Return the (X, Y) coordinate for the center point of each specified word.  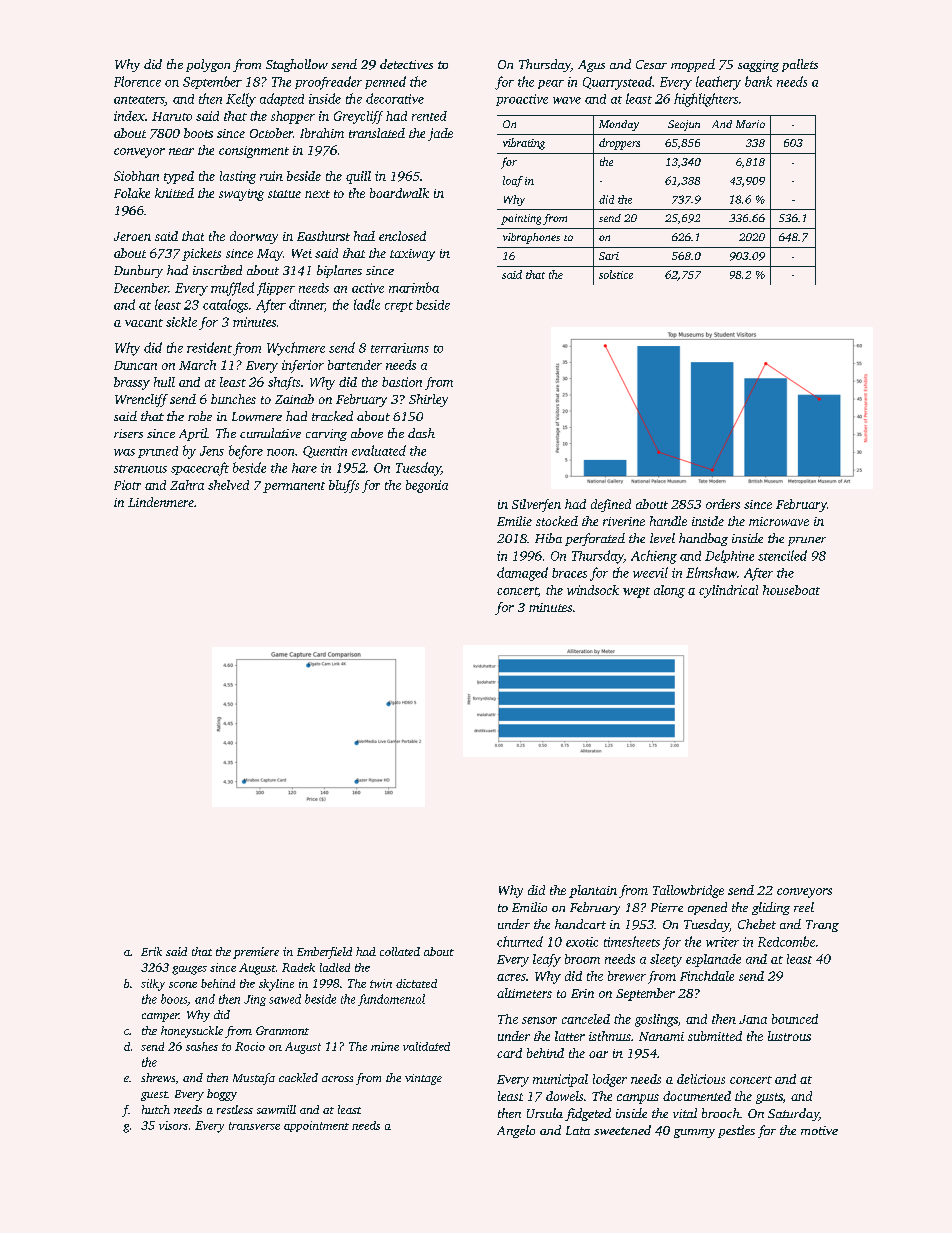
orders (723, 504)
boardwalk (399, 193)
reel (804, 907)
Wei (302, 253)
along (669, 591)
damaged (522, 574)
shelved (228, 485)
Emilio (529, 907)
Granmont (282, 1030)
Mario (750, 124)
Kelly (241, 100)
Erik (151, 951)
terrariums (400, 348)
